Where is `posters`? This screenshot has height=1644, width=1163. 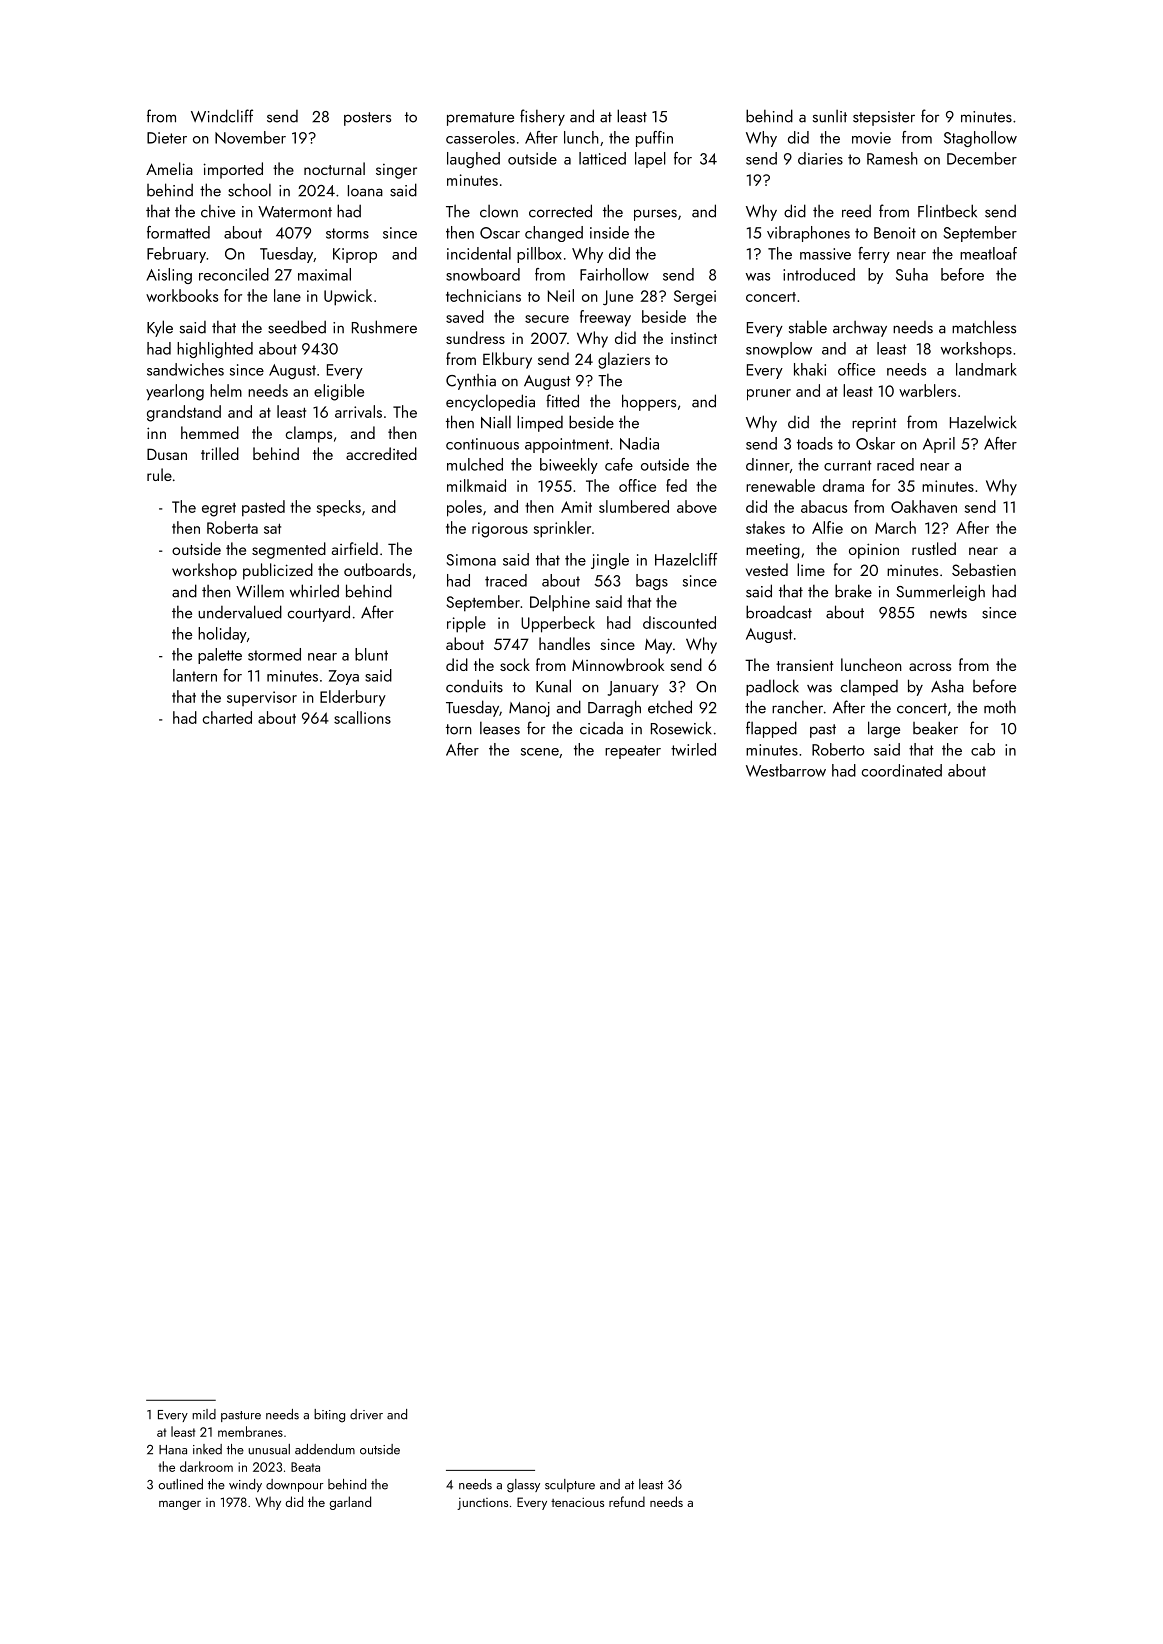 posters is located at coordinates (367, 119).
